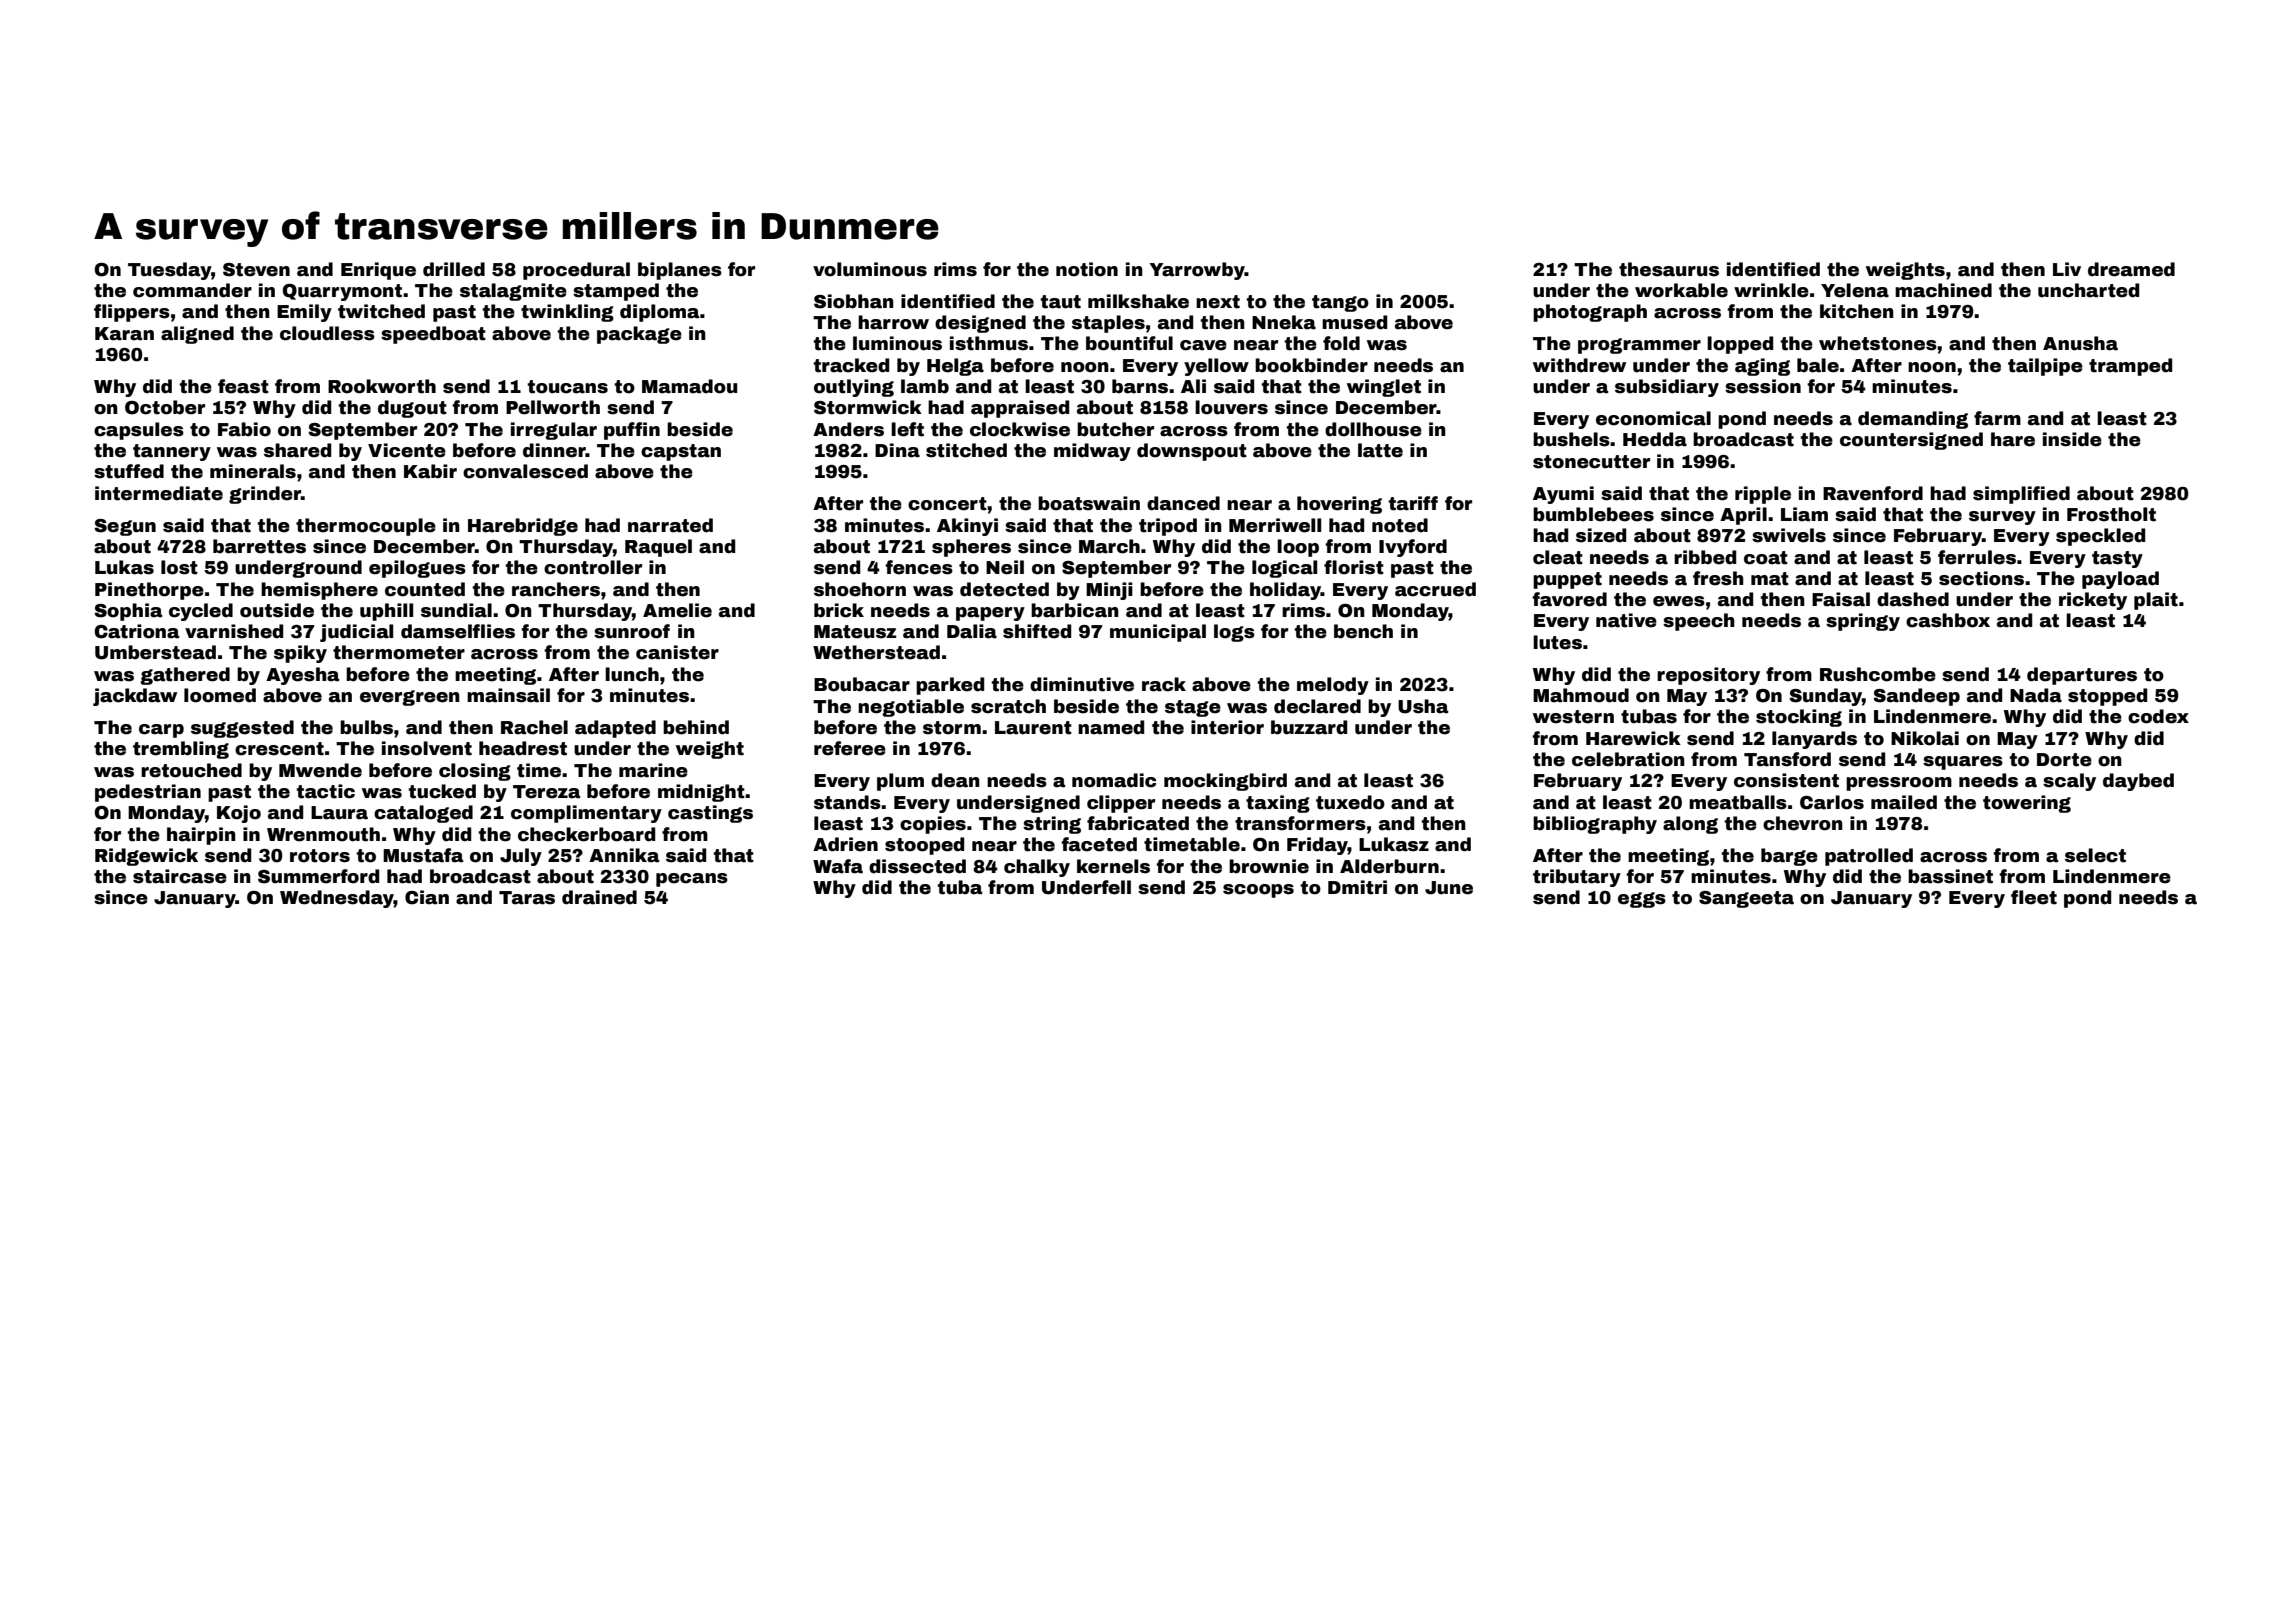 The width and height of the screenshot is (2292, 1620). What do you see at coordinates (303, 676) in the screenshot?
I see `Ayesha` at bounding box center [303, 676].
